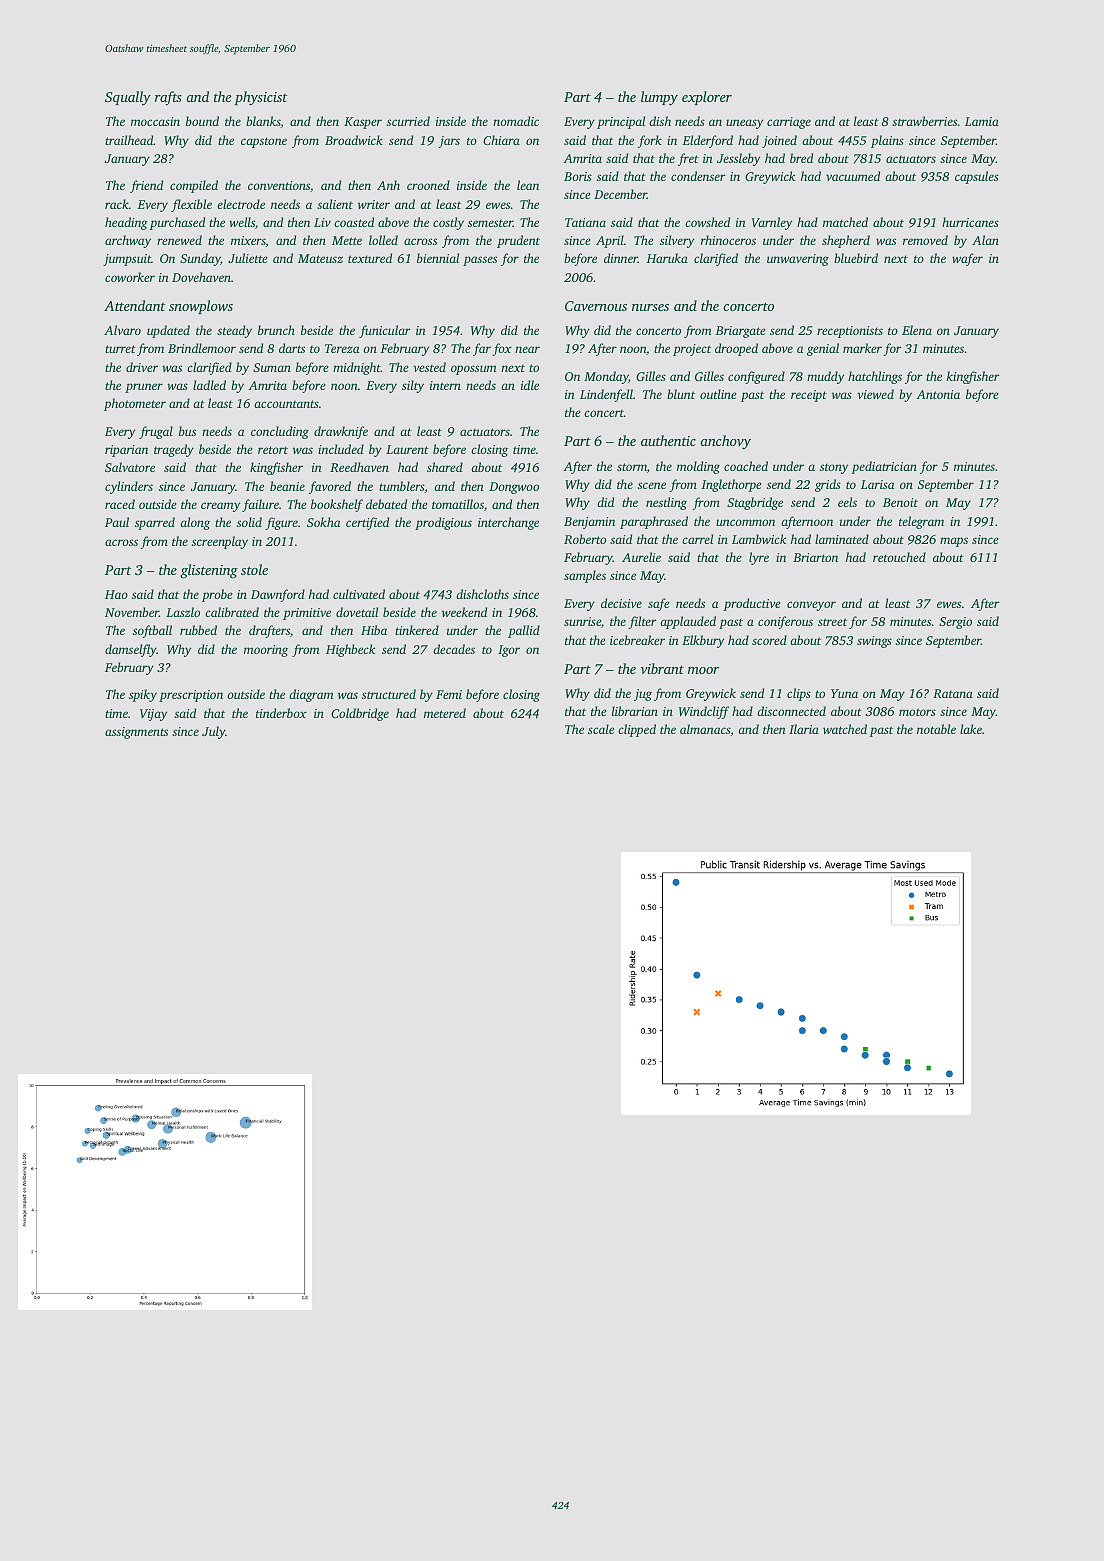 This document has width=1104, height=1561. What do you see at coordinates (514, 488) in the document?
I see `Dongwoo` at bounding box center [514, 488].
